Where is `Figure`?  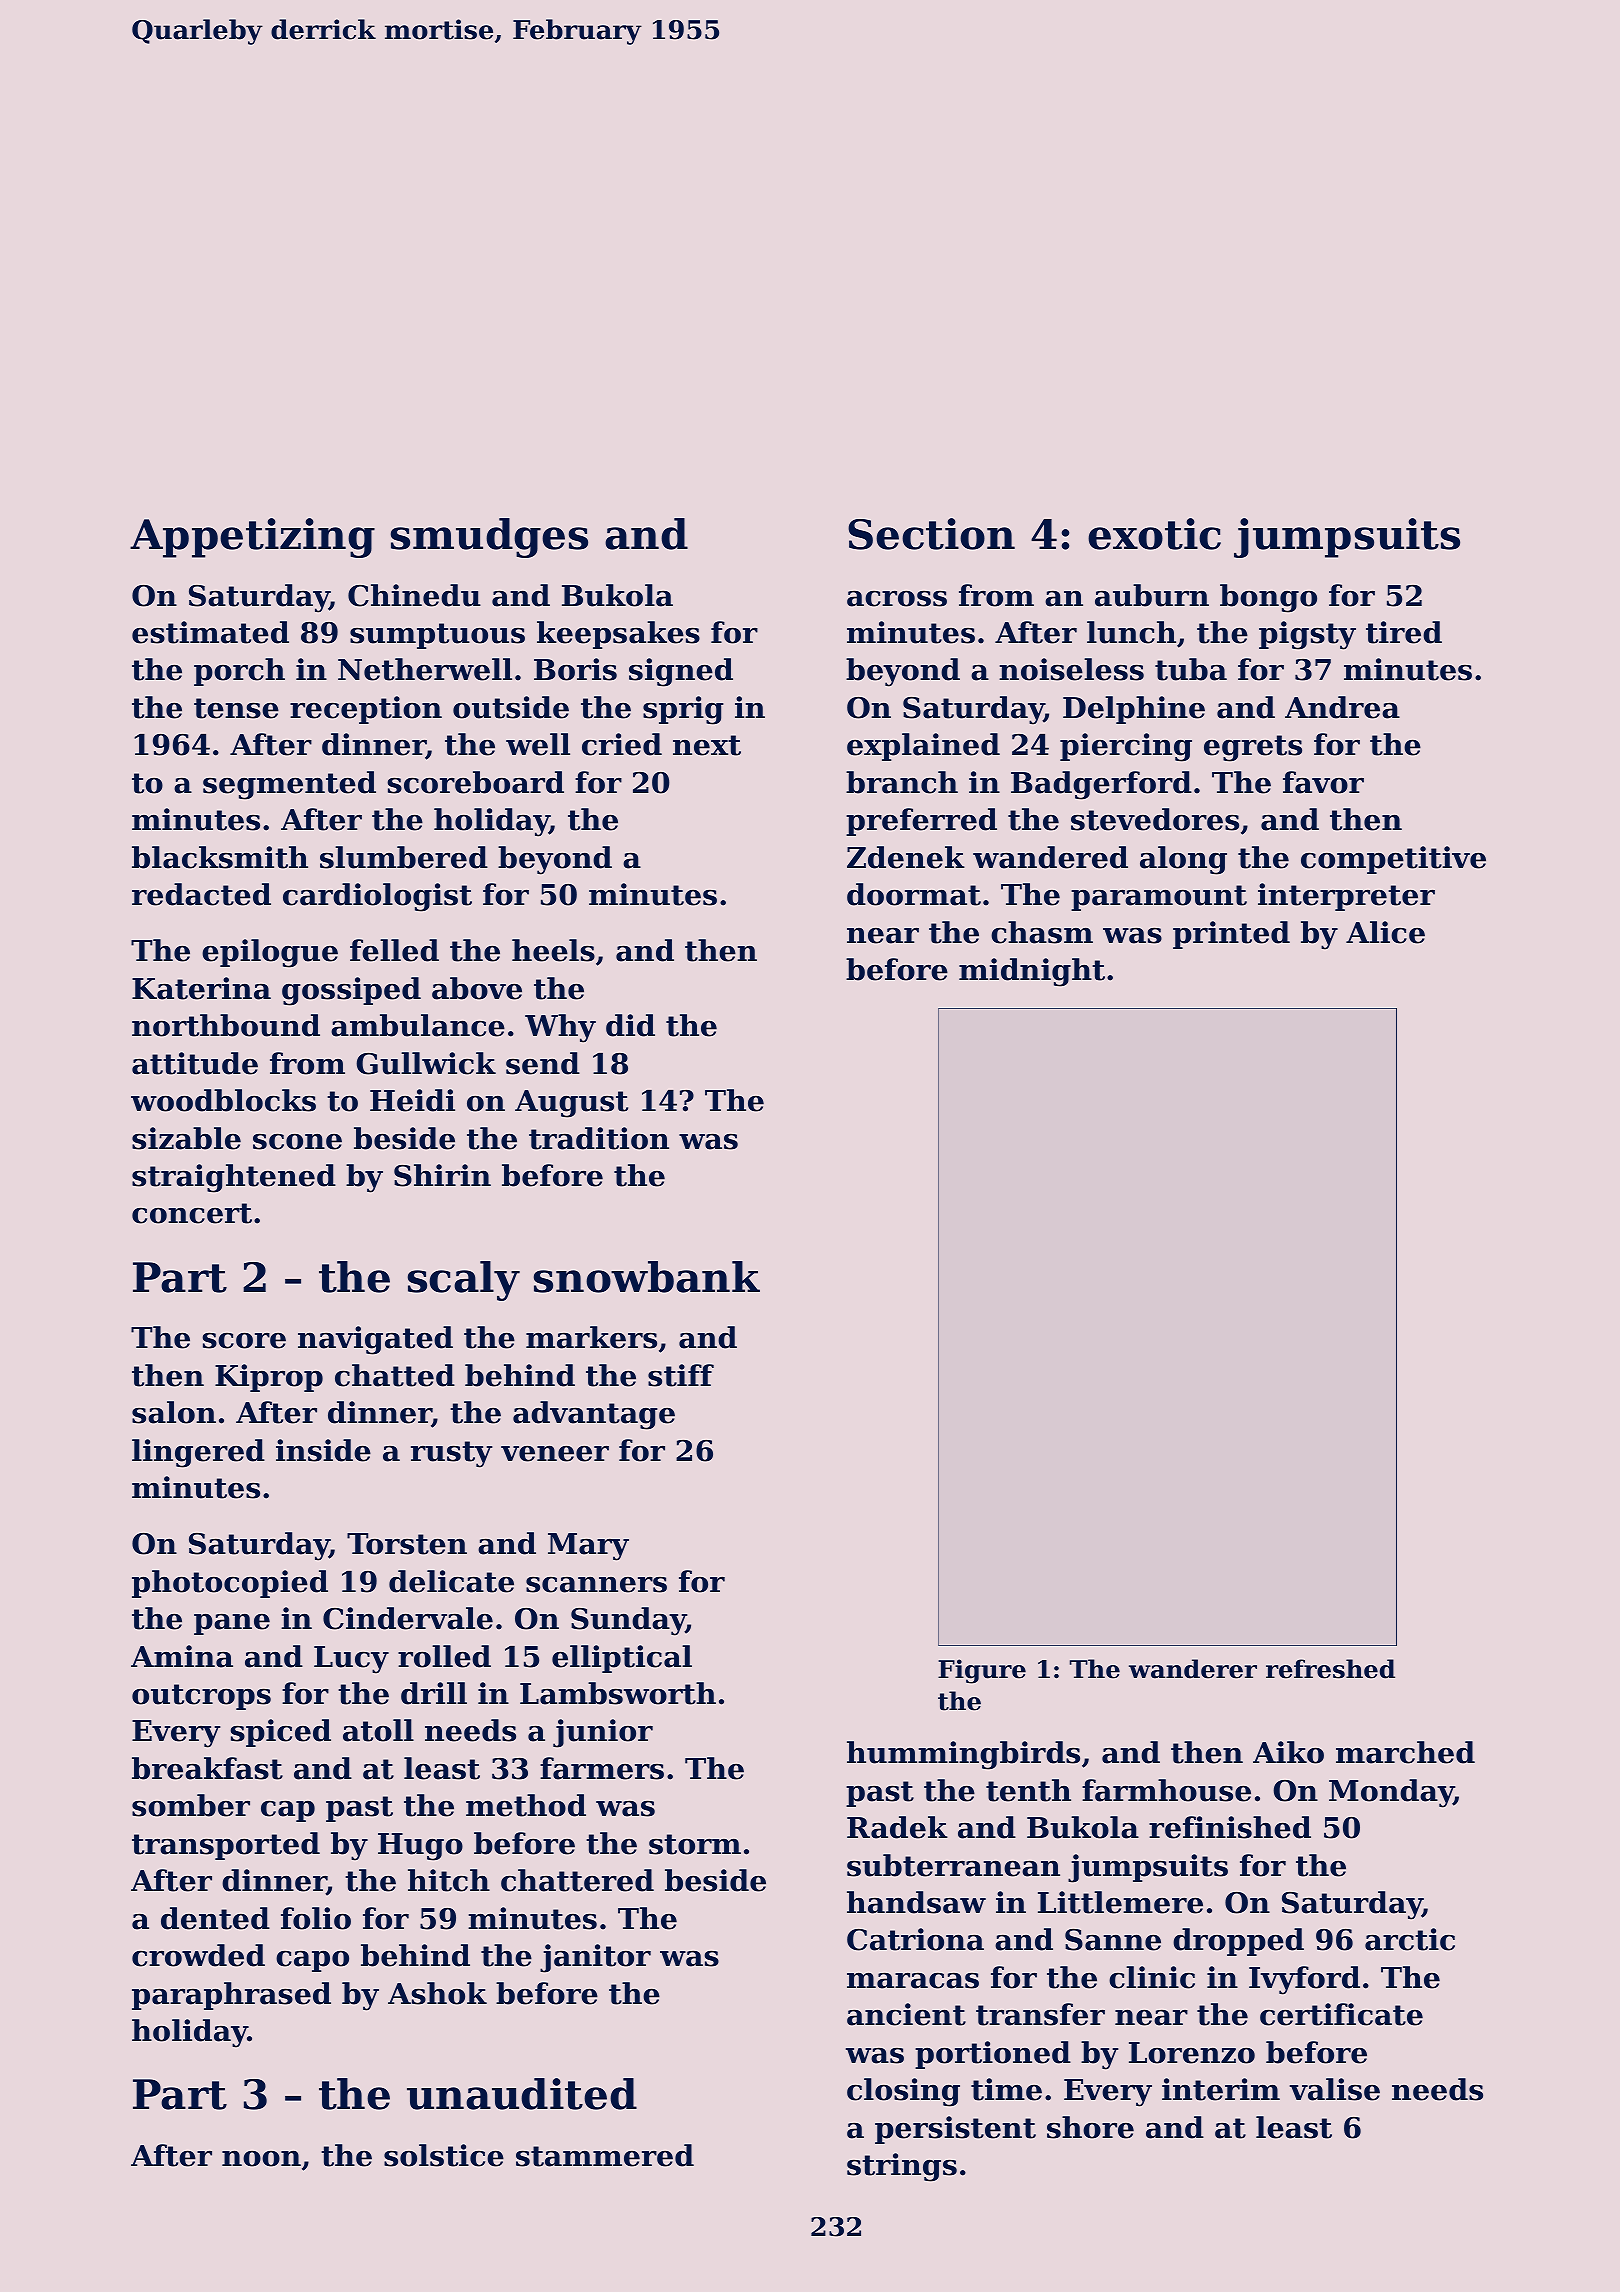
Figure is located at coordinates (982, 1671).
